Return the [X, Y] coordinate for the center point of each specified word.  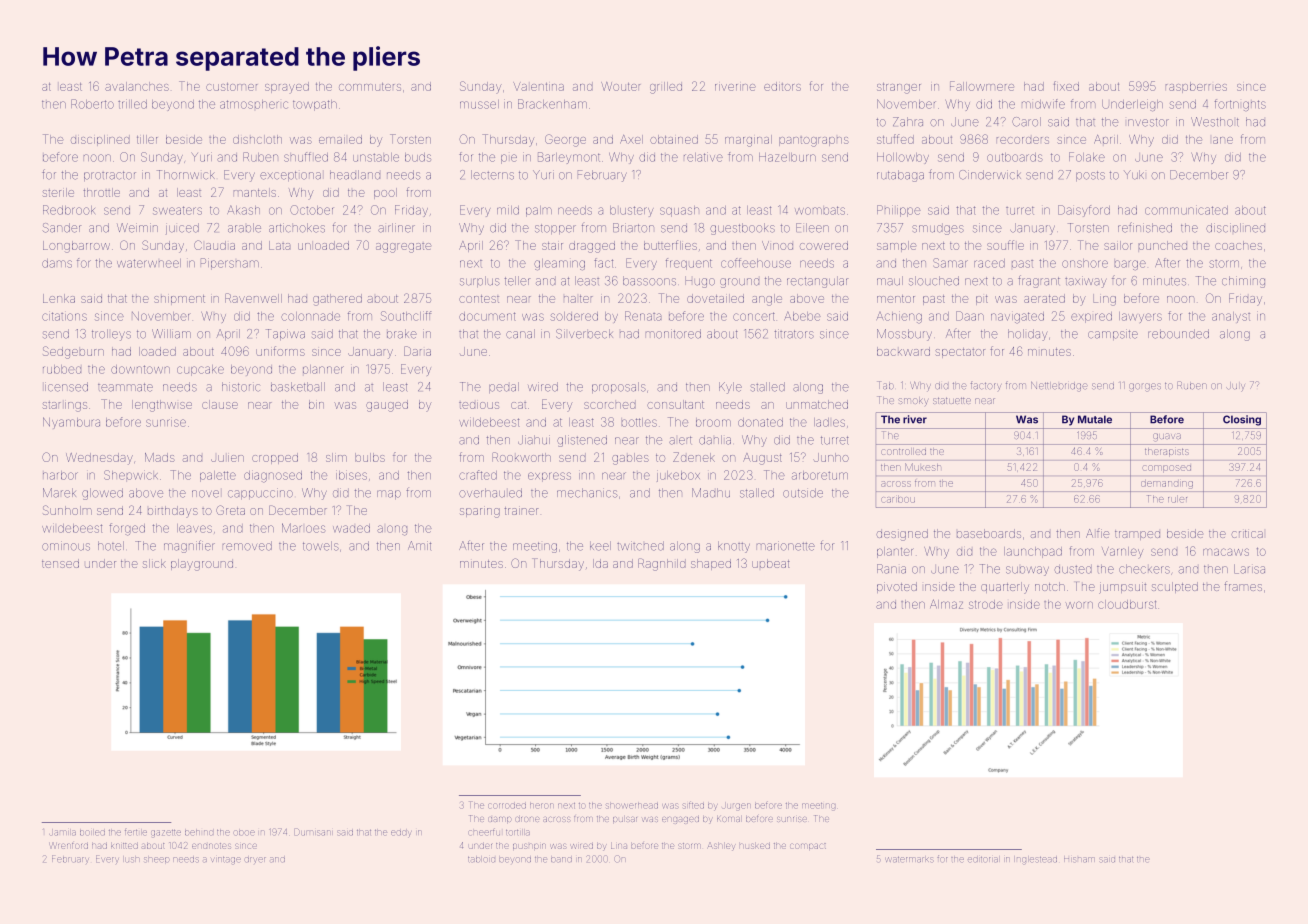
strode [986, 604]
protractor [110, 176]
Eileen [812, 228]
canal [520, 334]
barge [1130, 265]
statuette [952, 401]
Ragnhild [661, 565]
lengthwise [162, 406]
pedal [504, 387]
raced [989, 263]
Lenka [59, 298]
